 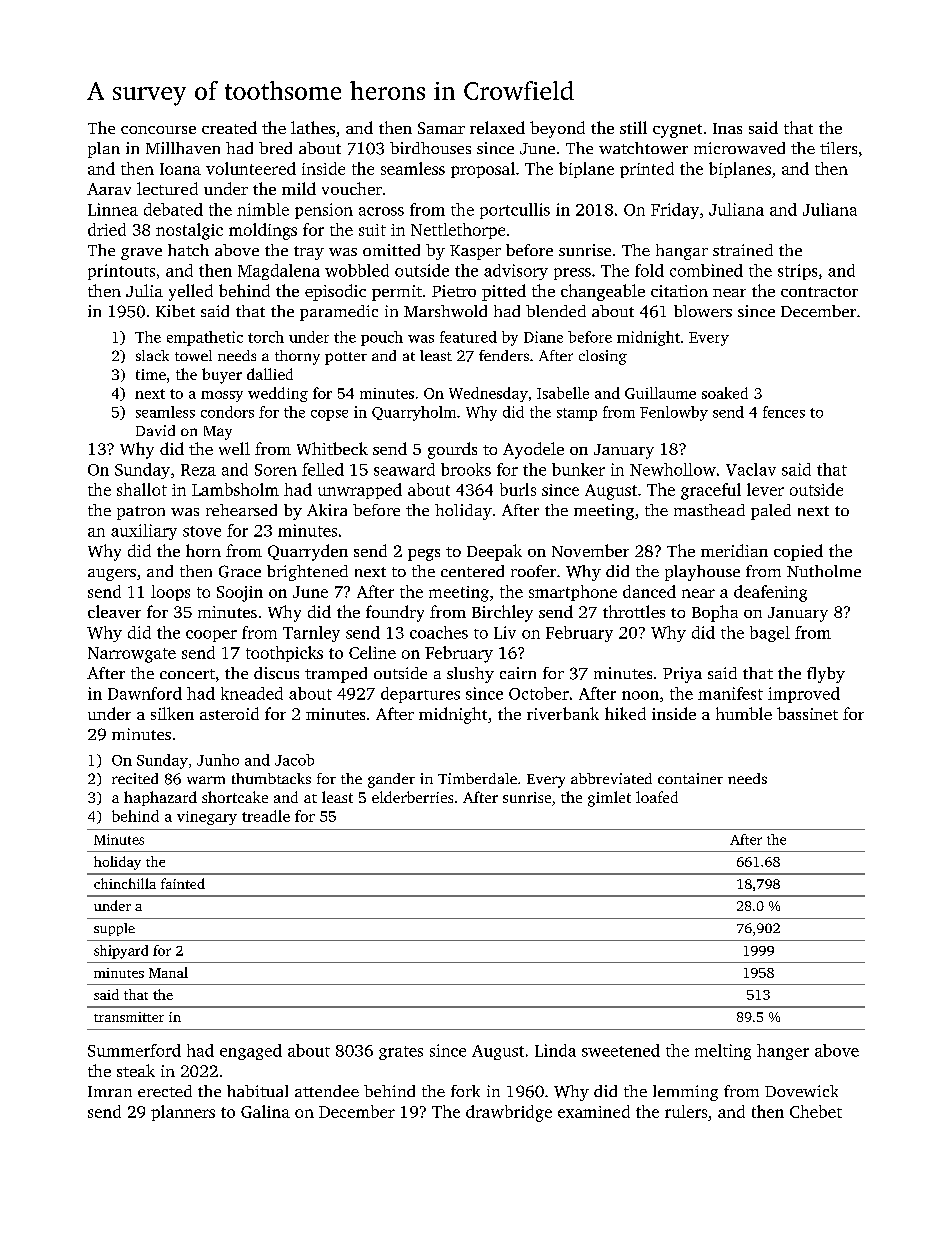 I want to click on Narrowgate, so click(x=132, y=655).
